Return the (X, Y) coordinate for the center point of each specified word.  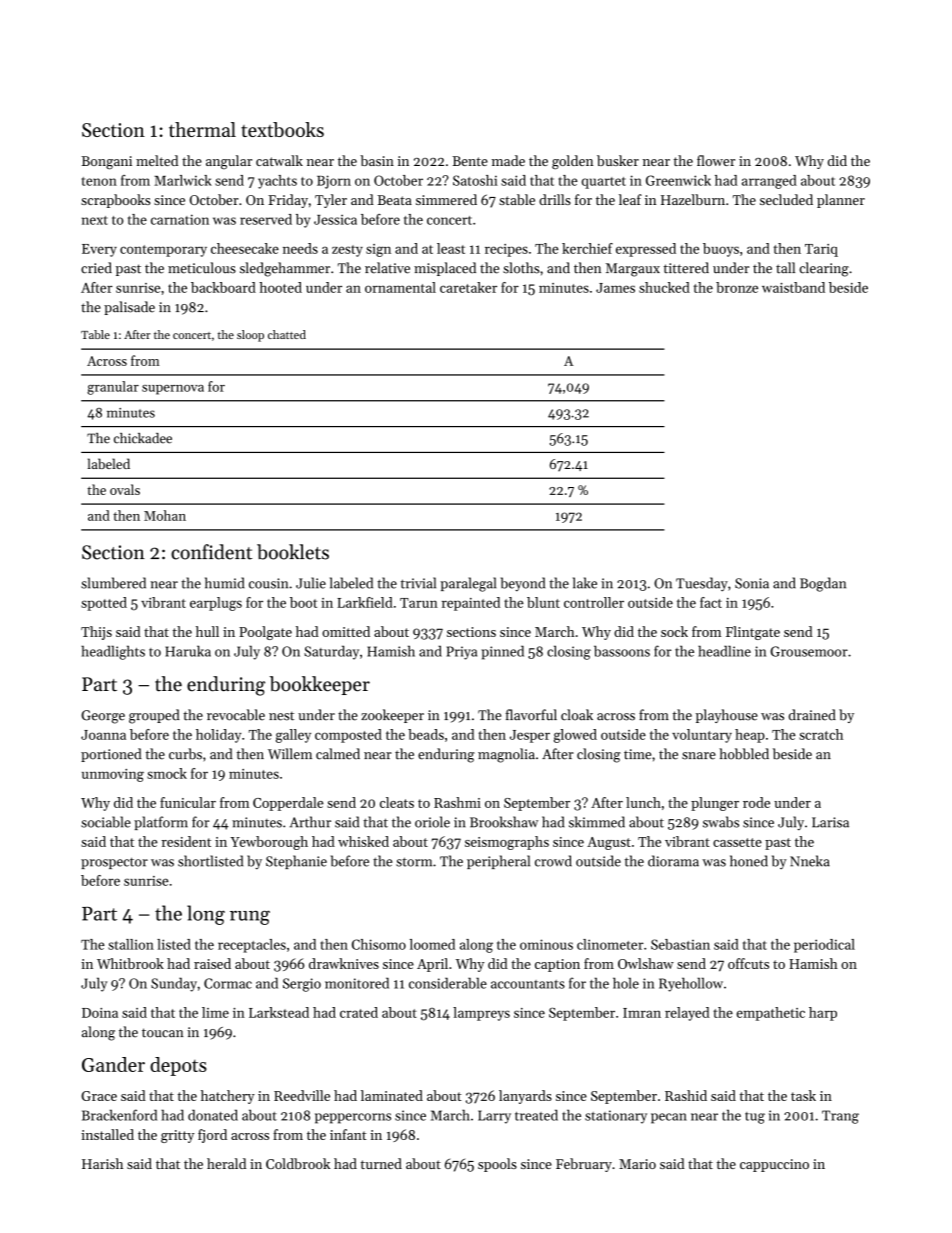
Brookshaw (504, 822)
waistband (793, 287)
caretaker (468, 287)
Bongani (106, 163)
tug (755, 1118)
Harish (102, 1163)
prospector (114, 863)
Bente (470, 161)
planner (841, 201)
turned (381, 1163)
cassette (737, 842)
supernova (173, 390)
